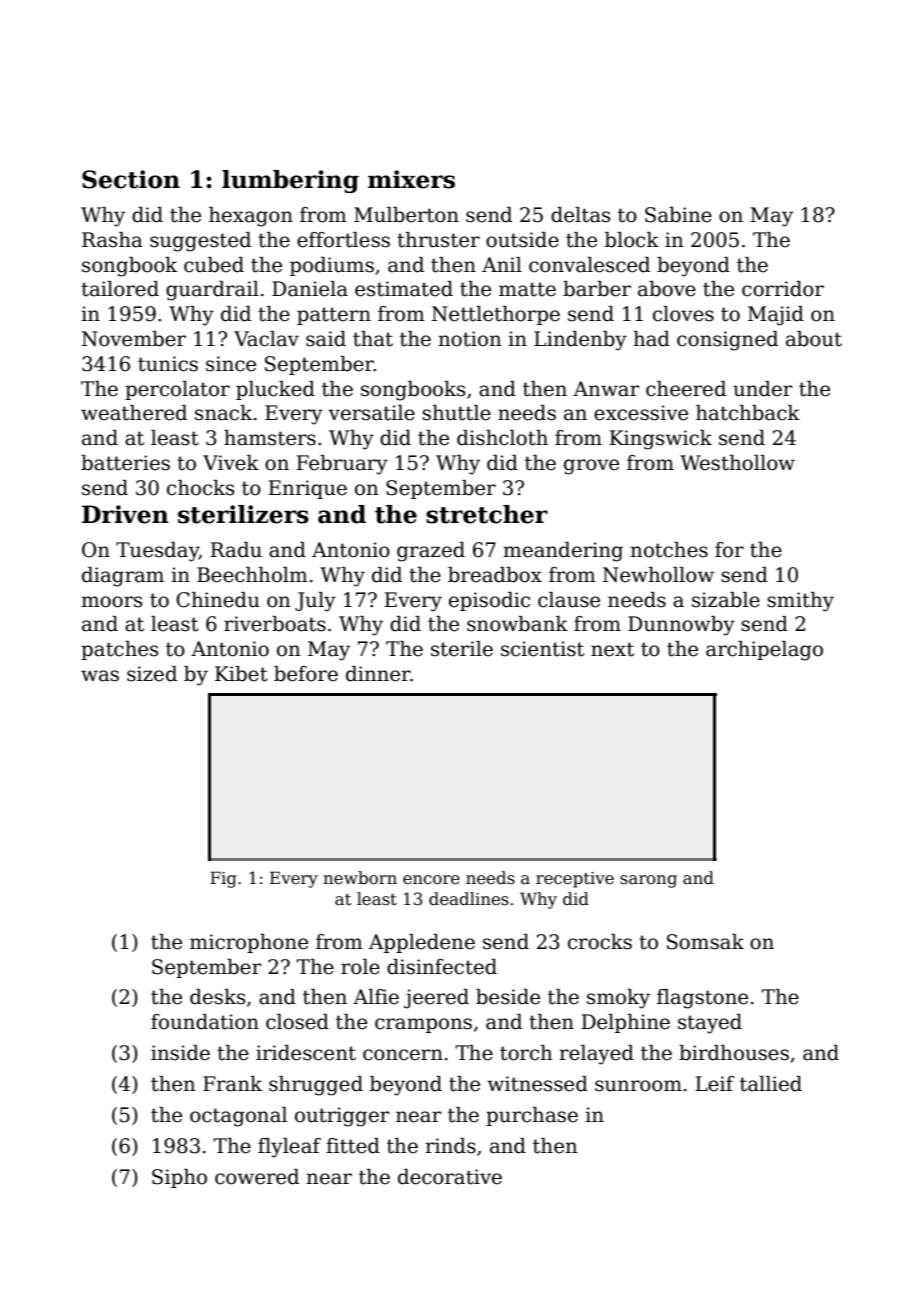 The height and width of the image is (1311, 924). Describe the element at coordinates (378, 674) in the image. I see `dinner` at that location.
